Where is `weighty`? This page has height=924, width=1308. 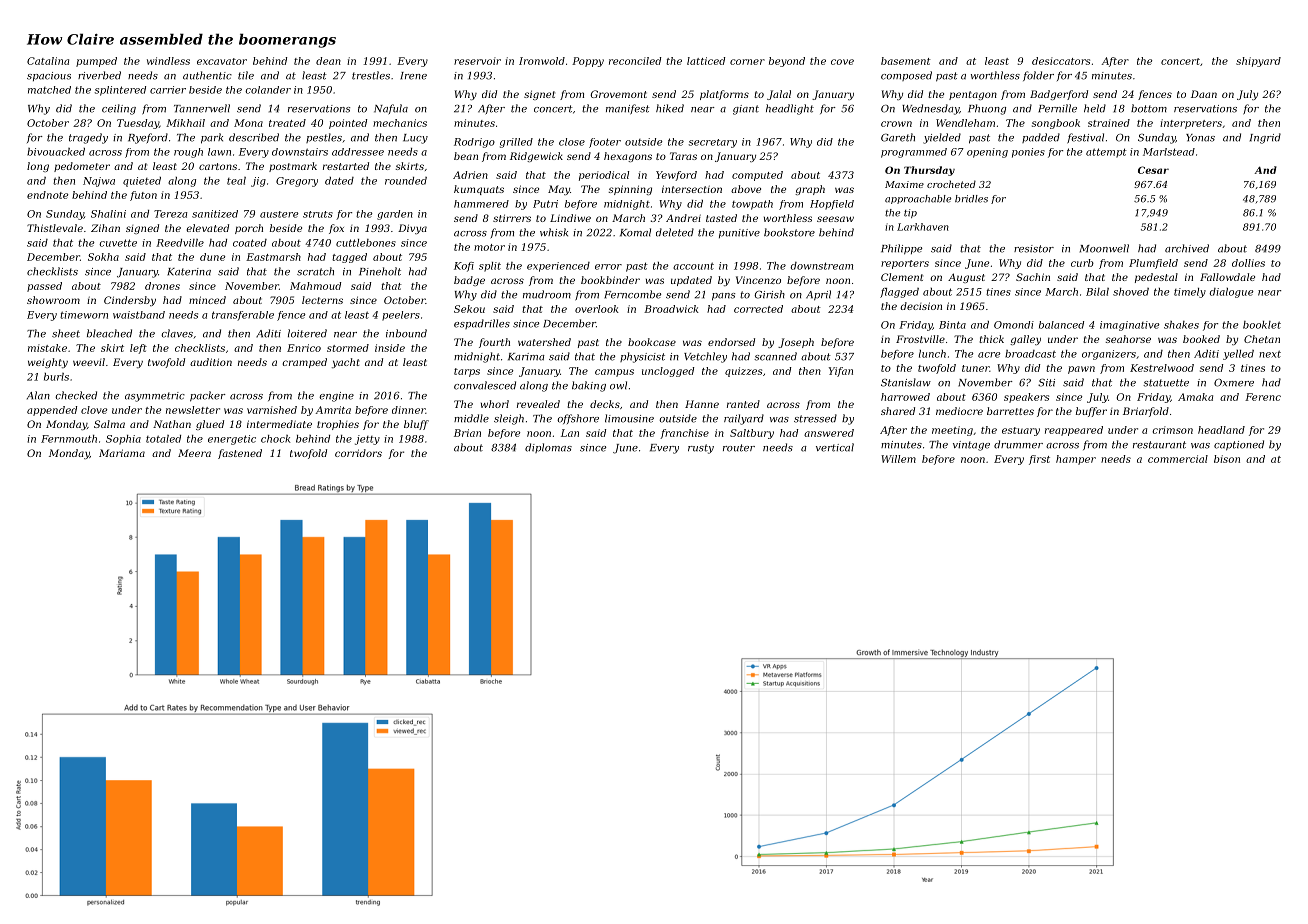
weighty is located at coordinates (48, 363).
